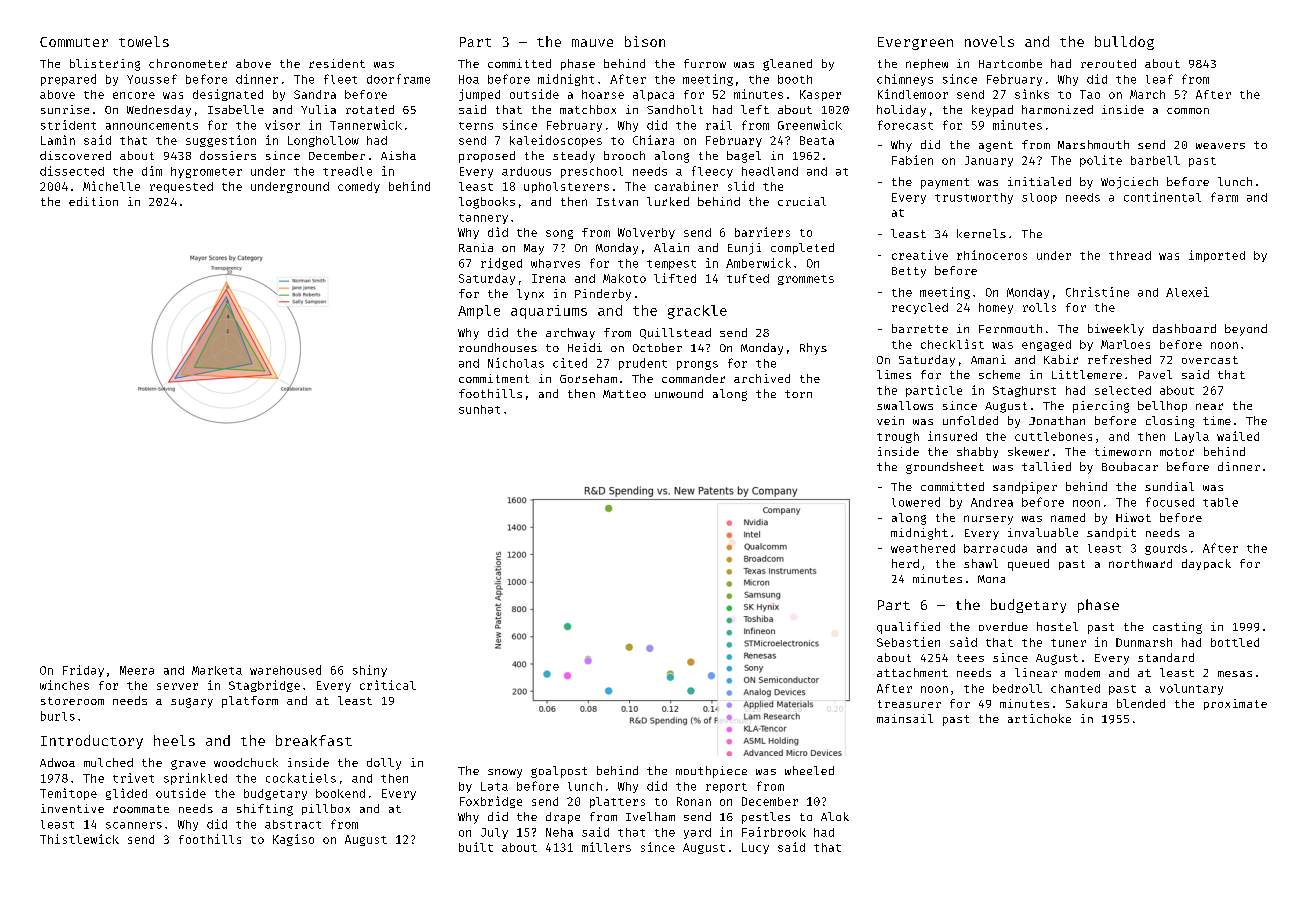 Image resolution: width=1308 pixels, height=924 pixels. Describe the element at coordinates (645, 41) in the image. I see `bison` at that location.
